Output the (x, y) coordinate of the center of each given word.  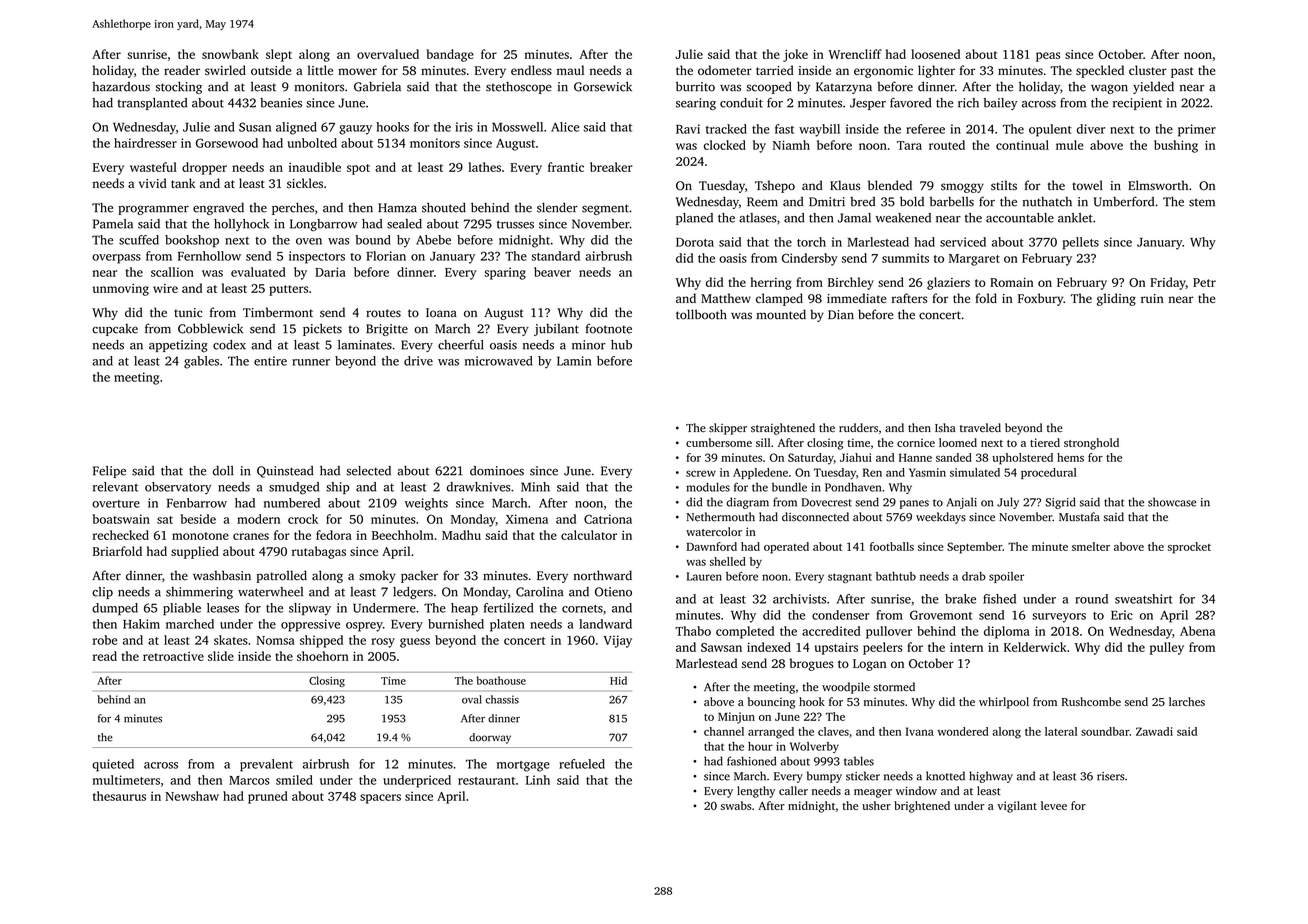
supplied (195, 552)
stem (1202, 202)
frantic (566, 167)
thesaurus (119, 796)
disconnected (815, 517)
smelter (1091, 546)
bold (912, 201)
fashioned (751, 761)
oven (309, 241)
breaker (611, 167)
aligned (296, 128)
